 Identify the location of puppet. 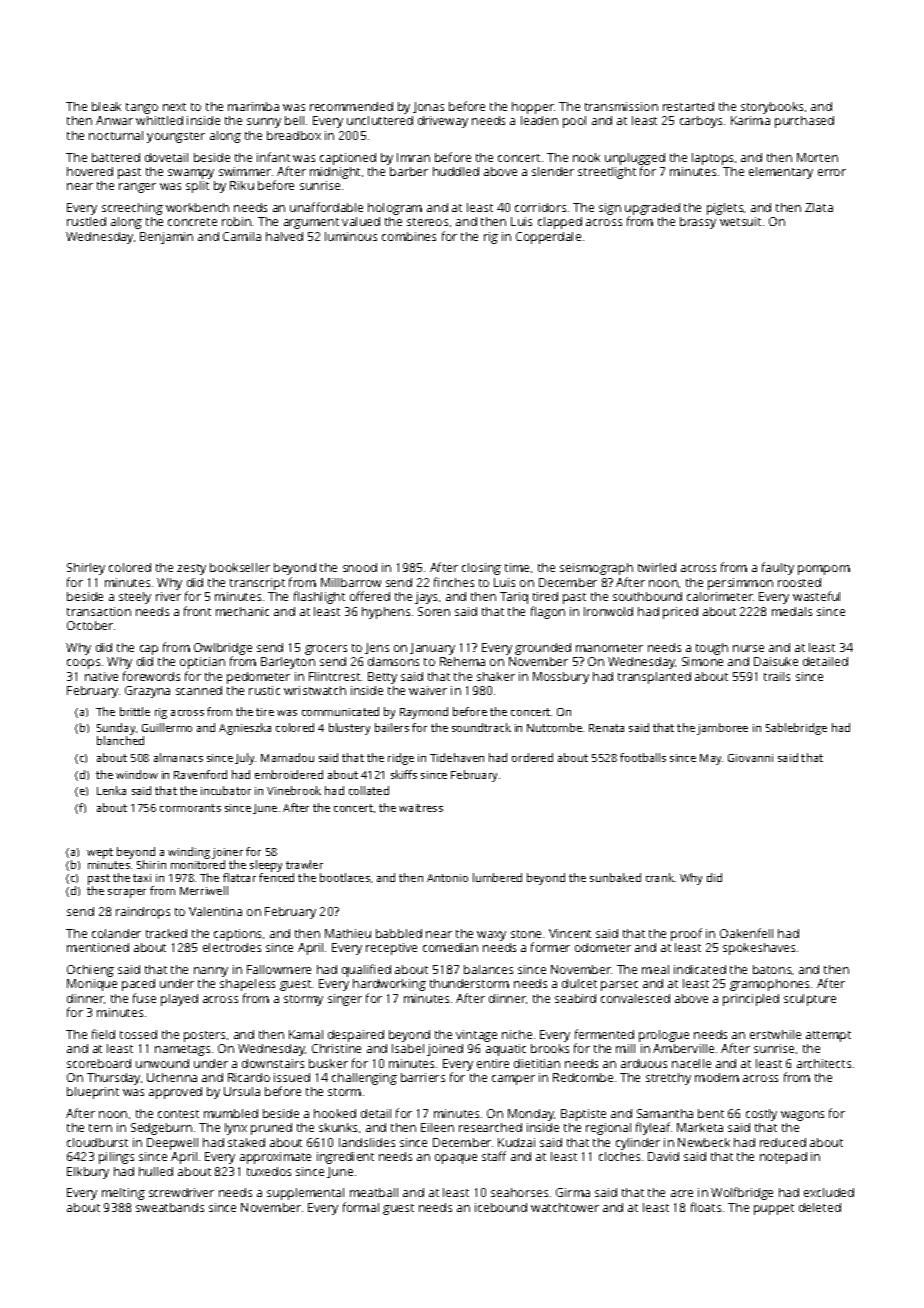
(774, 1209).
